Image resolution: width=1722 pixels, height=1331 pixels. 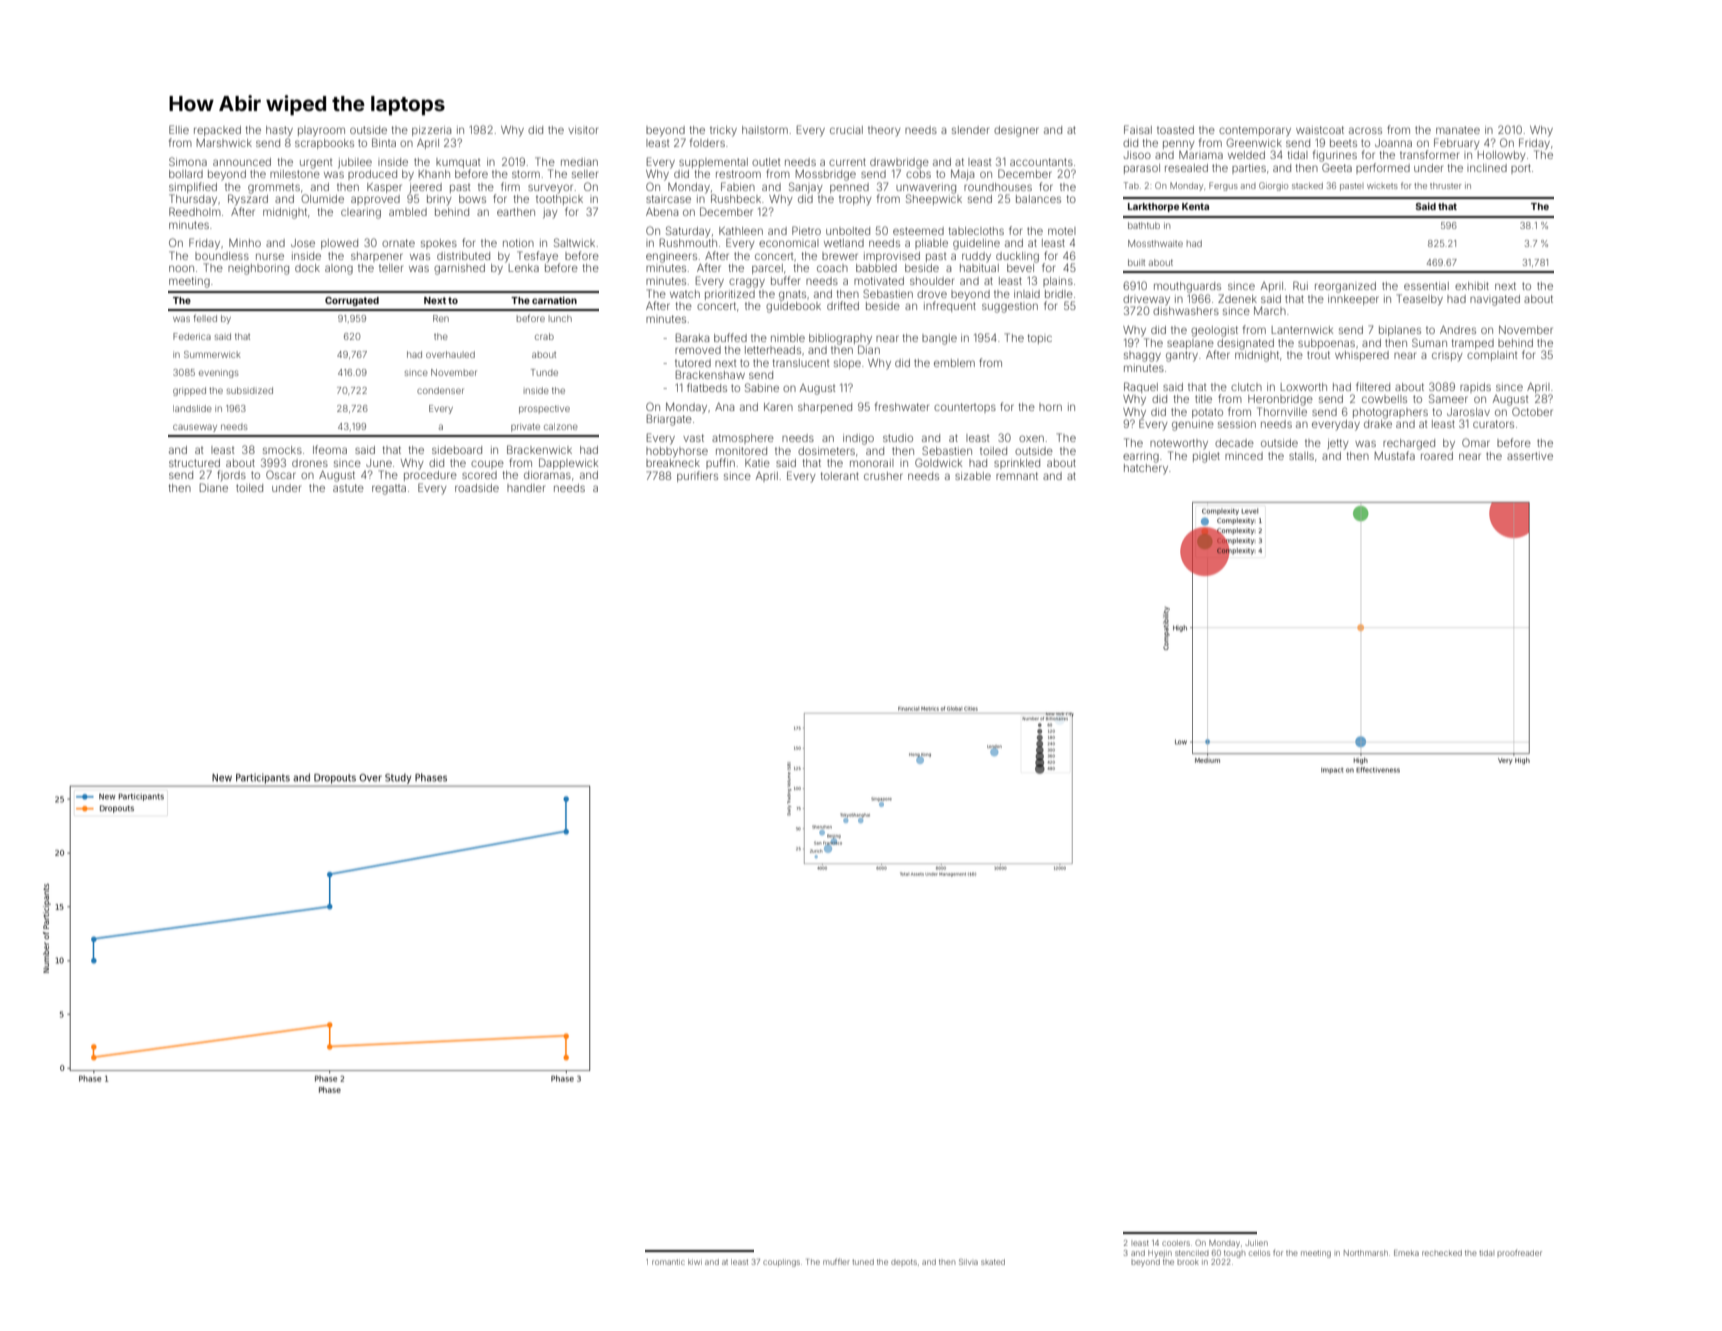 I want to click on tricky, so click(x=723, y=131).
